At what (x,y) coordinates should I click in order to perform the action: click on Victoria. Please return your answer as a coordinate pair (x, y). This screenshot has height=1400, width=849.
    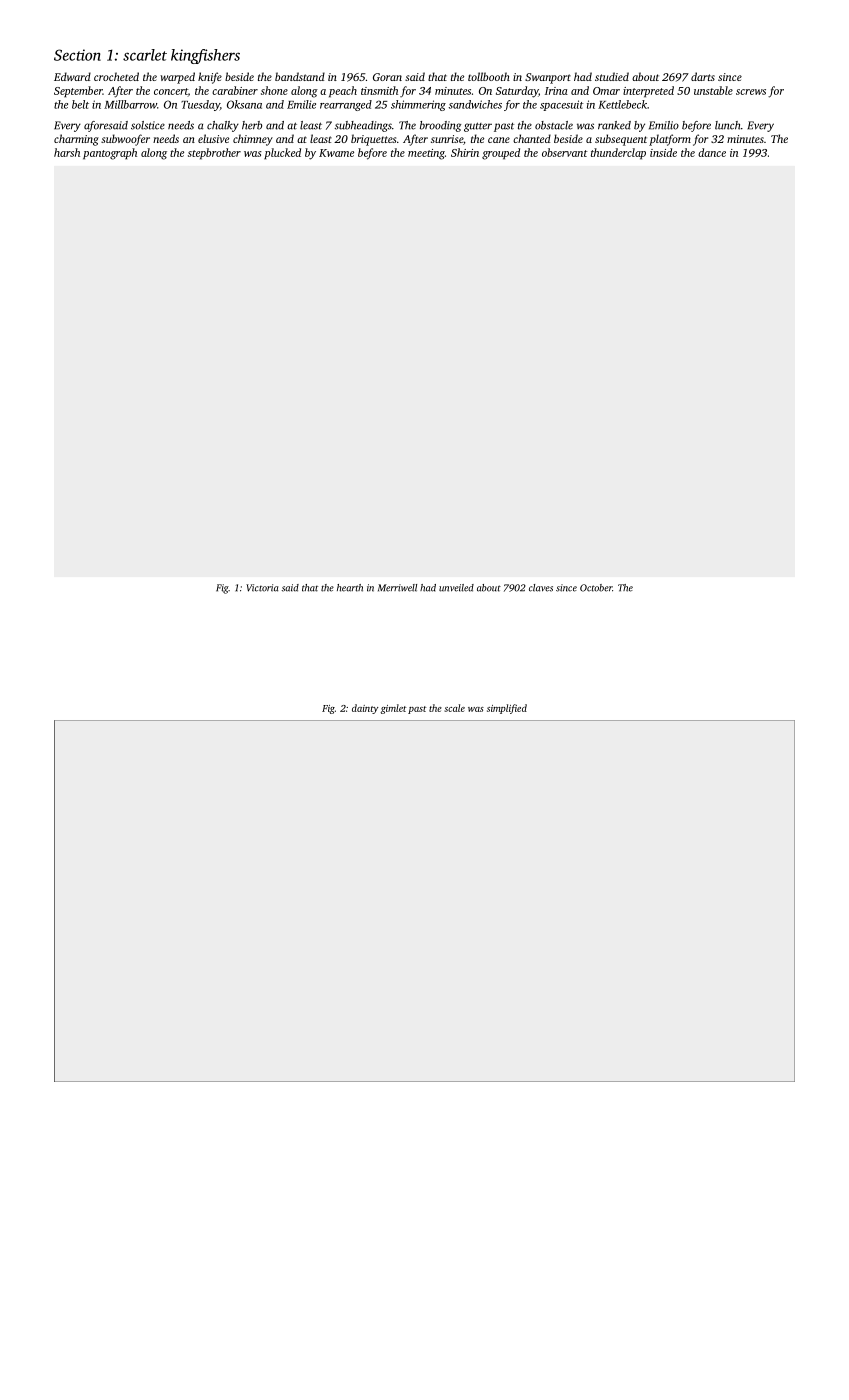
    Looking at the image, I should click on (262, 588).
